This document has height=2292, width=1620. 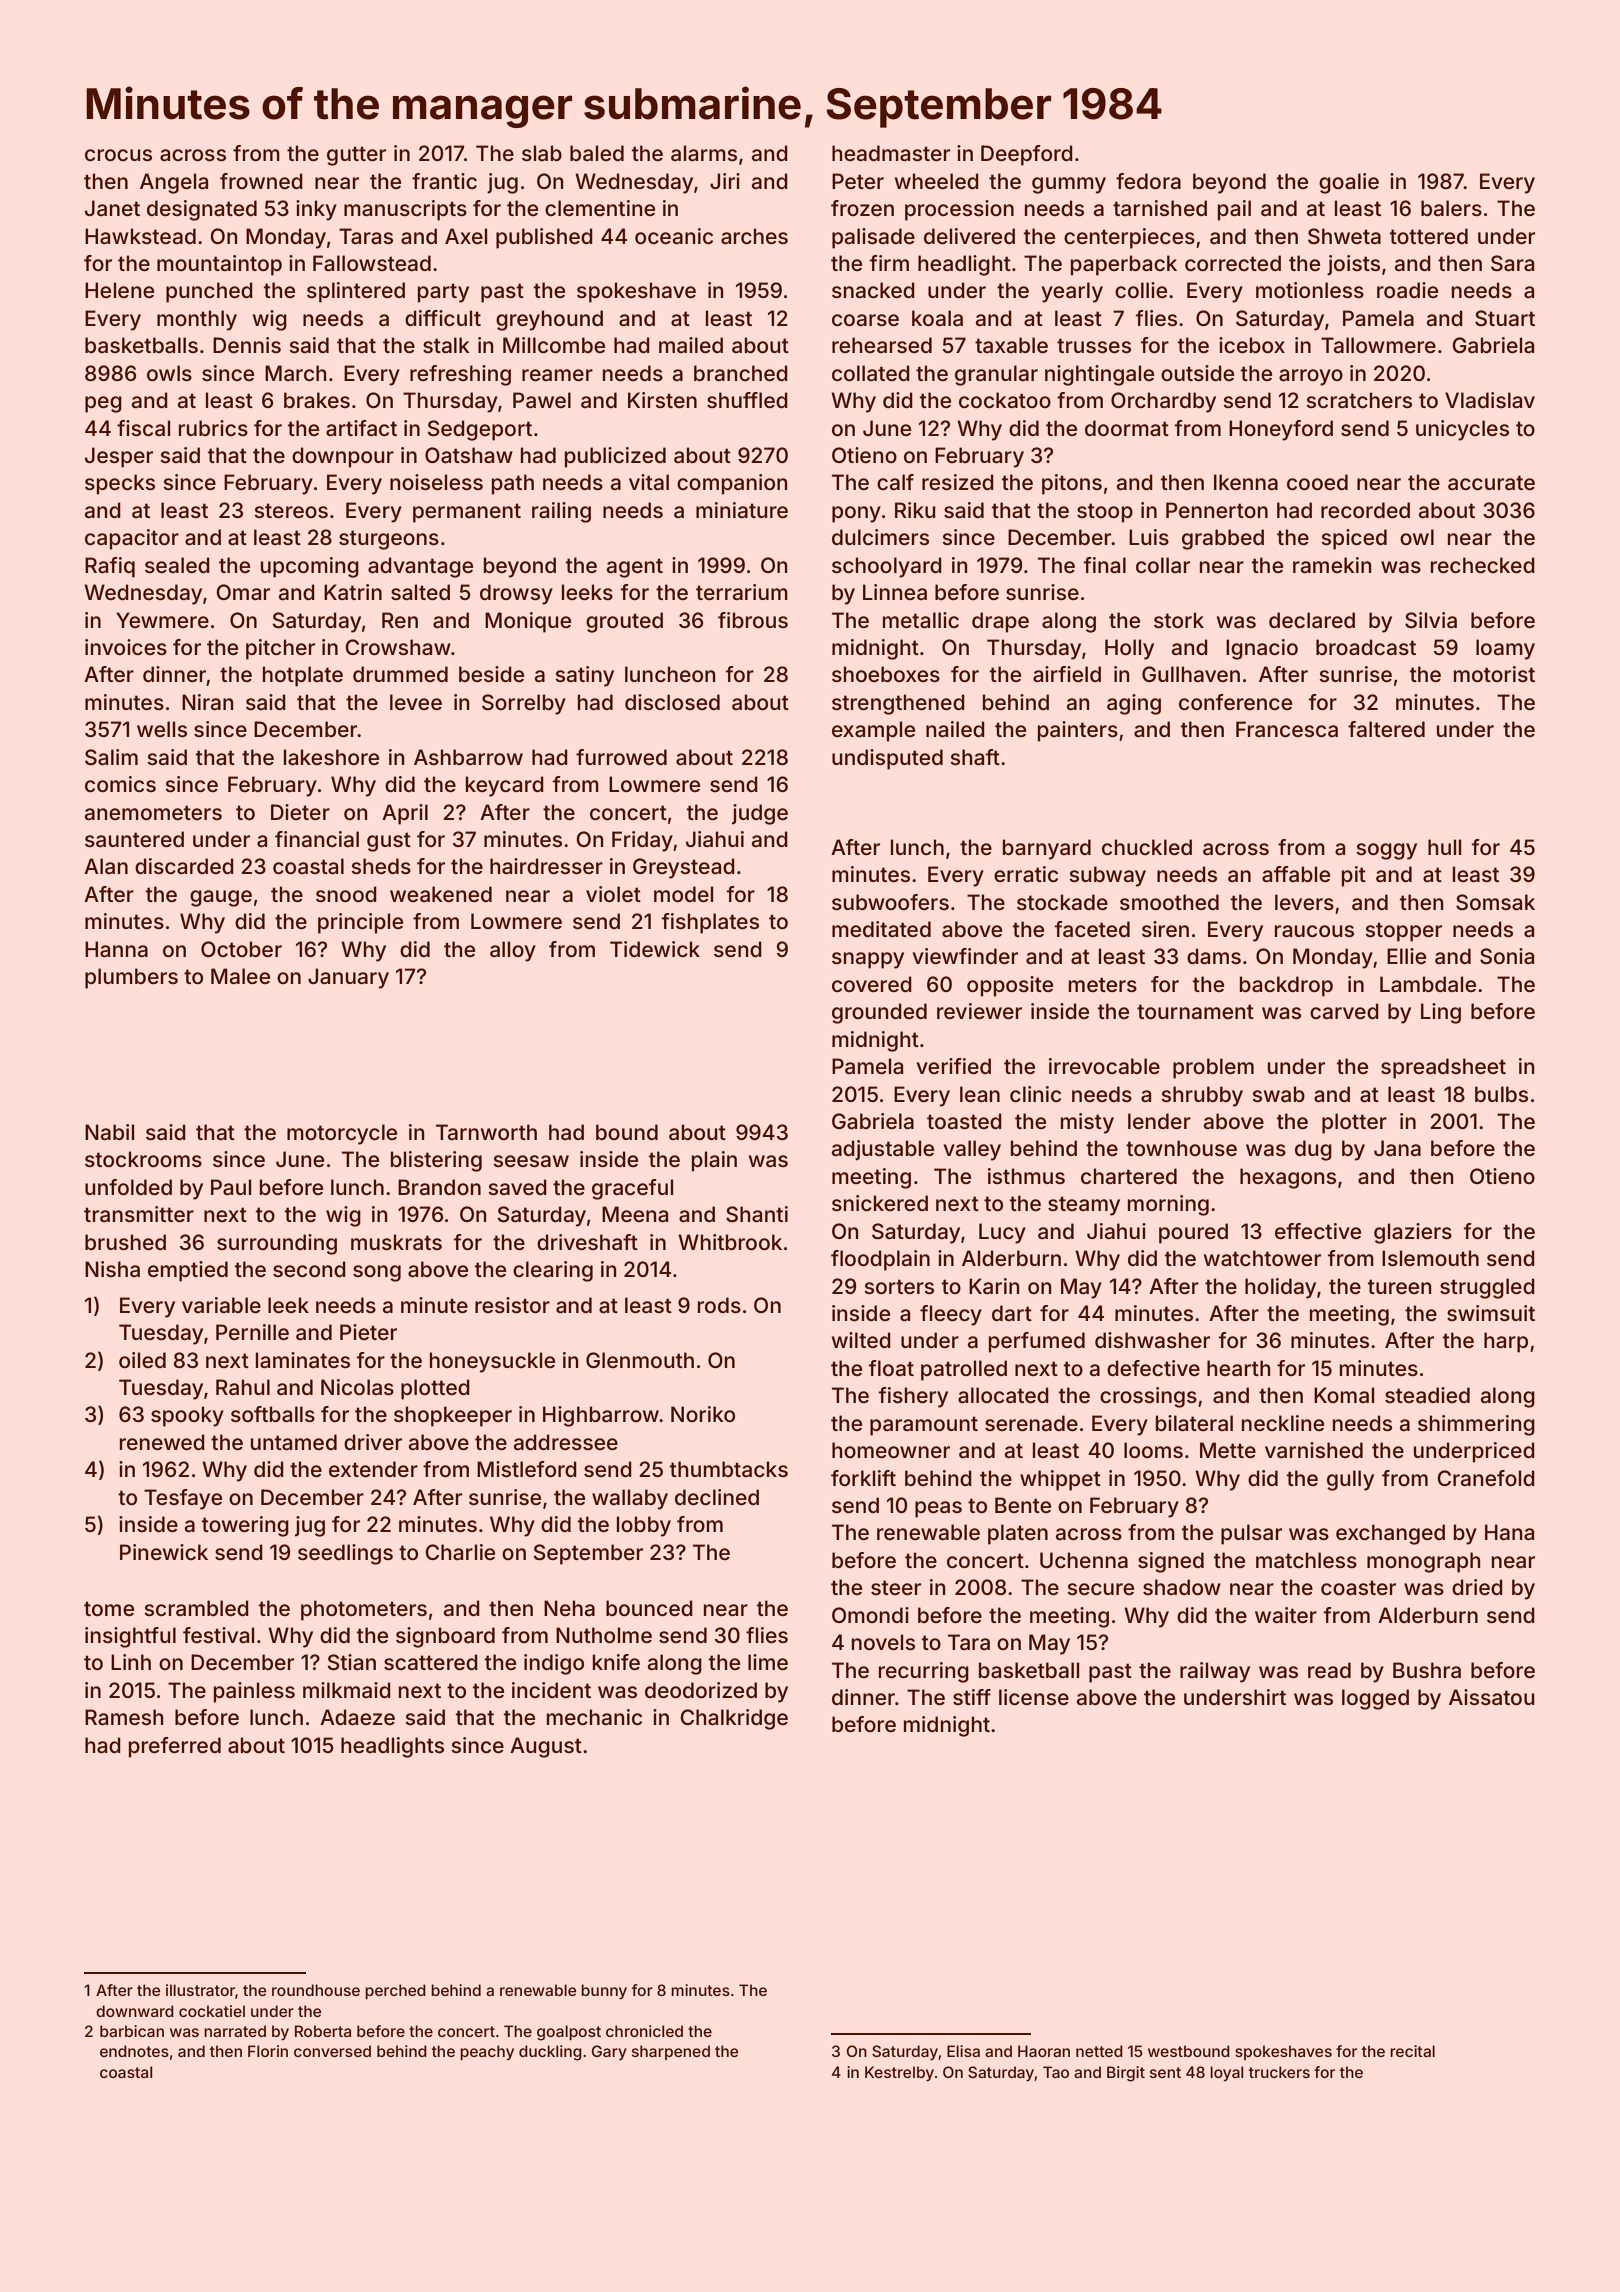 I want to click on collie, so click(x=1141, y=290).
